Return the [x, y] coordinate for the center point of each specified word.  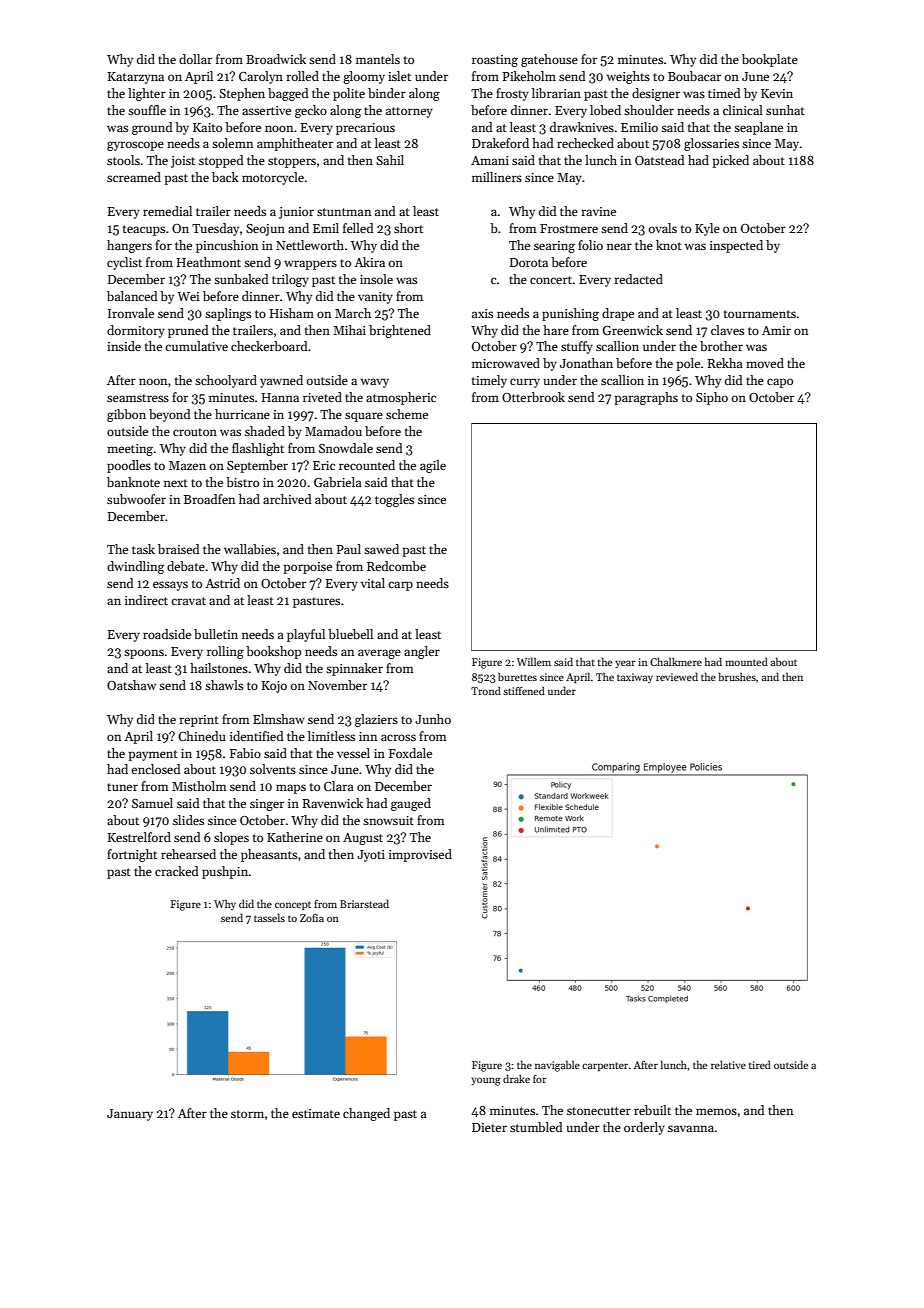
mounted [746, 661]
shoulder [649, 110]
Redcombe [396, 566]
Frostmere [569, 228]
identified [257, 736]
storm [247, 1114]
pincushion [227, 246]
